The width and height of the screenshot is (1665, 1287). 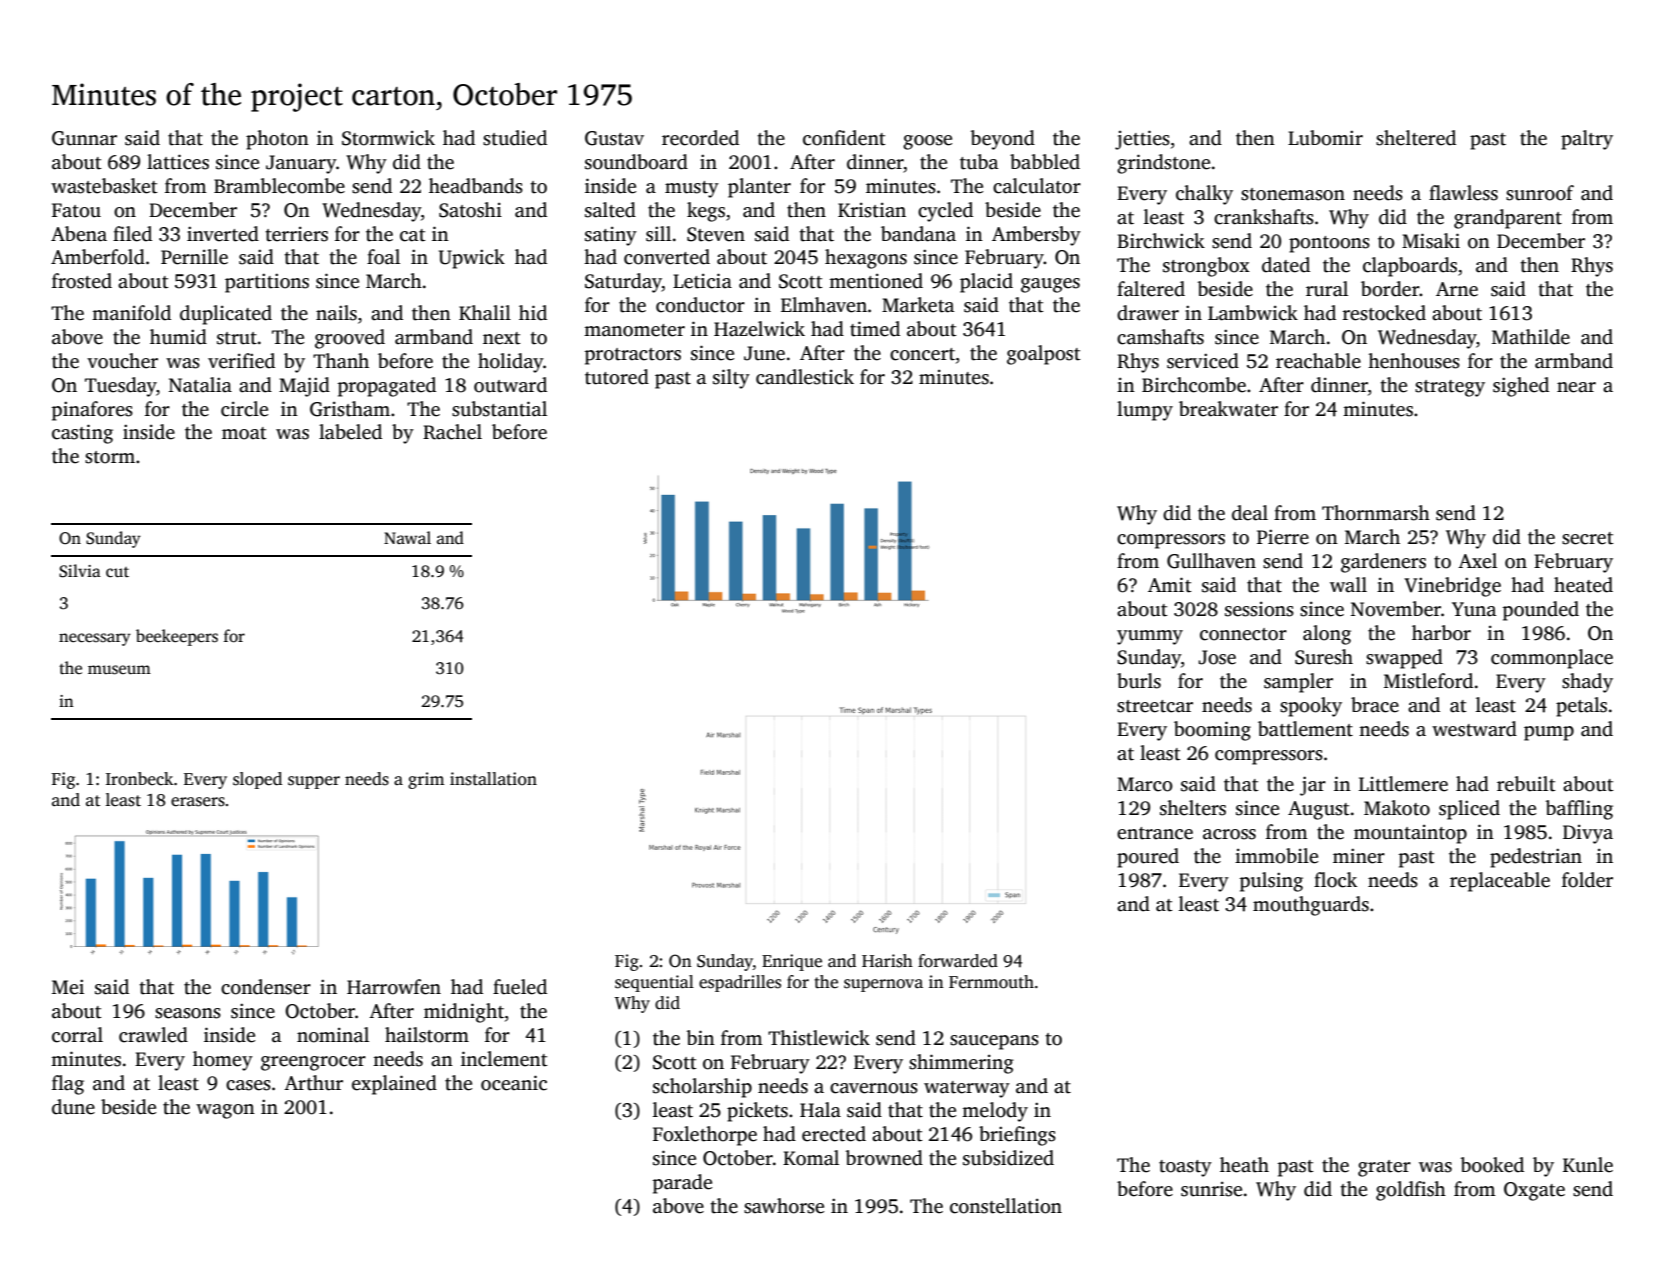 What do you see at coordinates (805, 377) in the screenshot?
I see `candlestick` at bounding box center [805, 377].
